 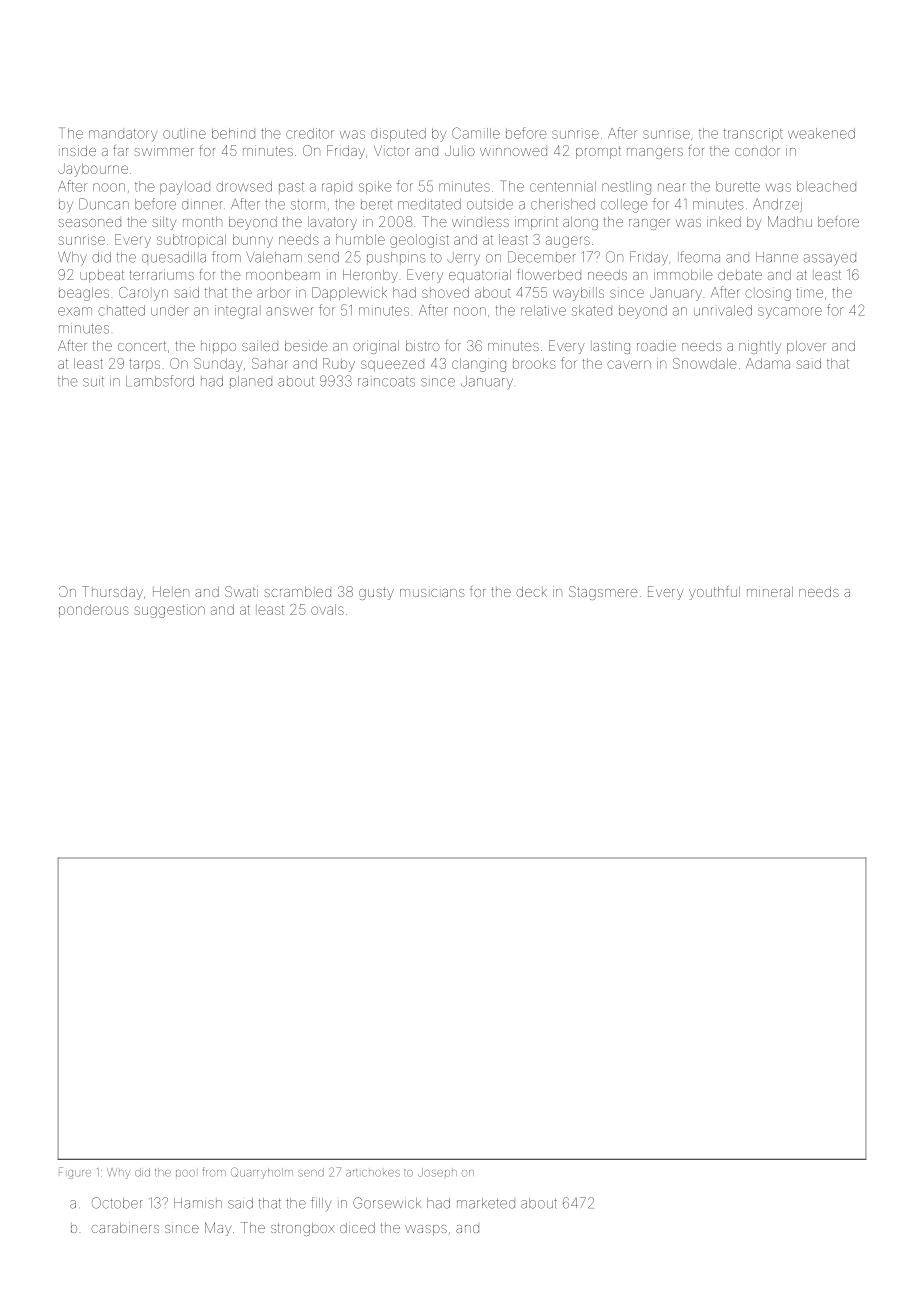 What do you see at coordinates (714, 593) in the image?
I see `youthful` at bounding box center [714, 593].
